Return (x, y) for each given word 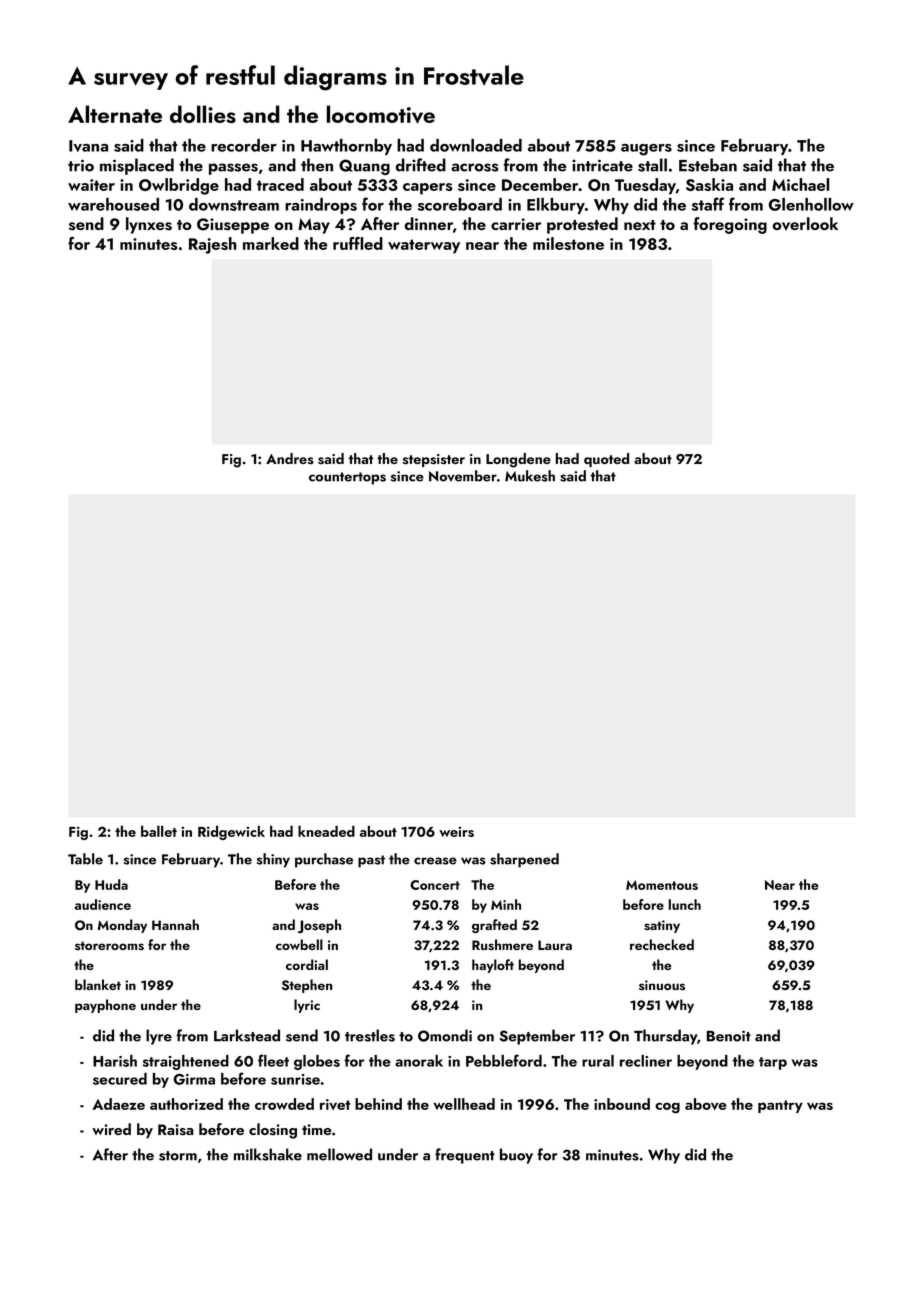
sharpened (524, 860)
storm (178, 1156)
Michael (800, 184)
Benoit (729, 1036)
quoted (606, 460)
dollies (203, 114)
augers (646, 150)
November (463, 476)
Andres (290, 459)
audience (103, 904)
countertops (347, 478)
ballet (159, 831)
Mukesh (530, 476)
